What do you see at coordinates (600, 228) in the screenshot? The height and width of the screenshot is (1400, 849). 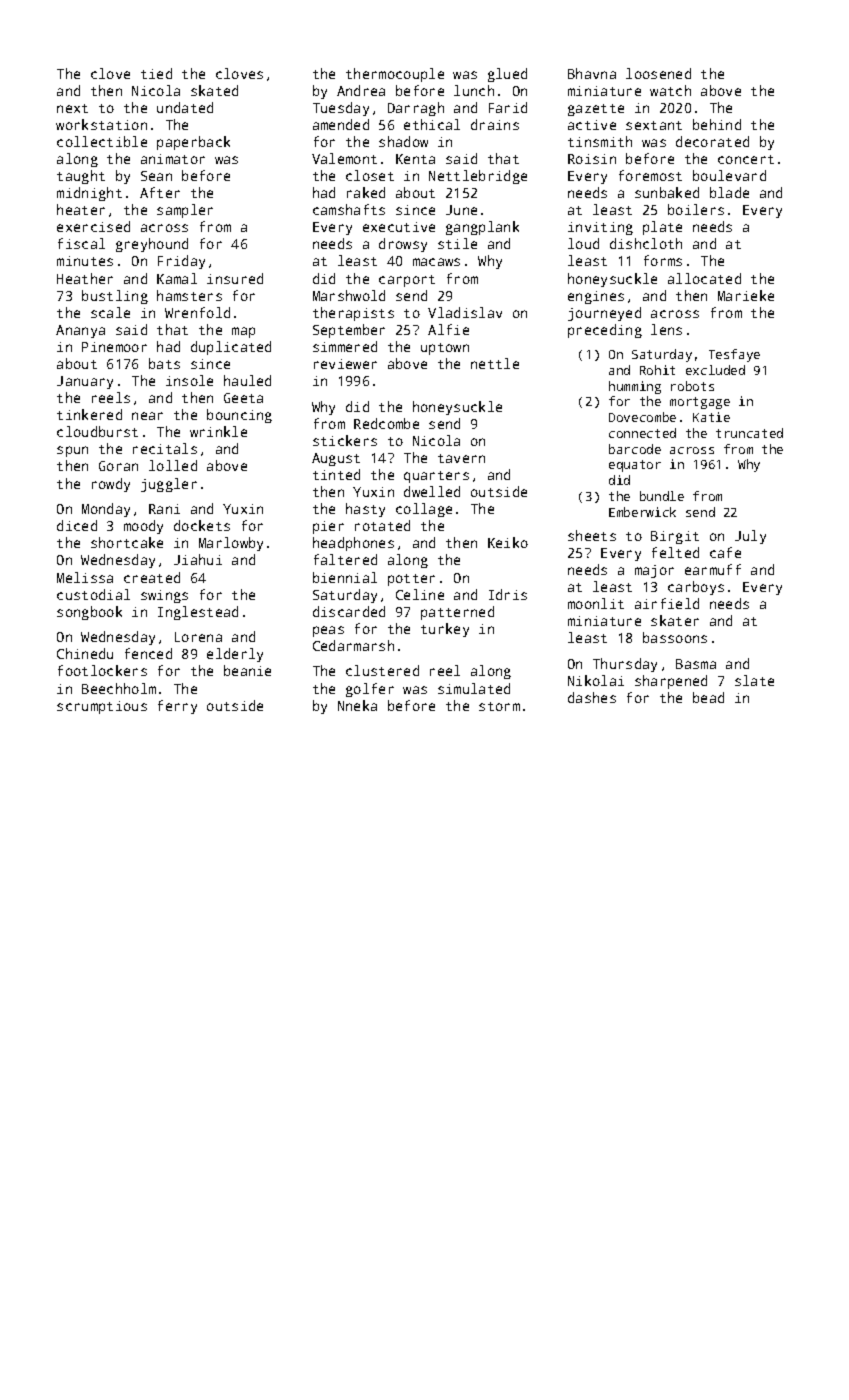 I see `inviting` at bounding box center [600, 228].
